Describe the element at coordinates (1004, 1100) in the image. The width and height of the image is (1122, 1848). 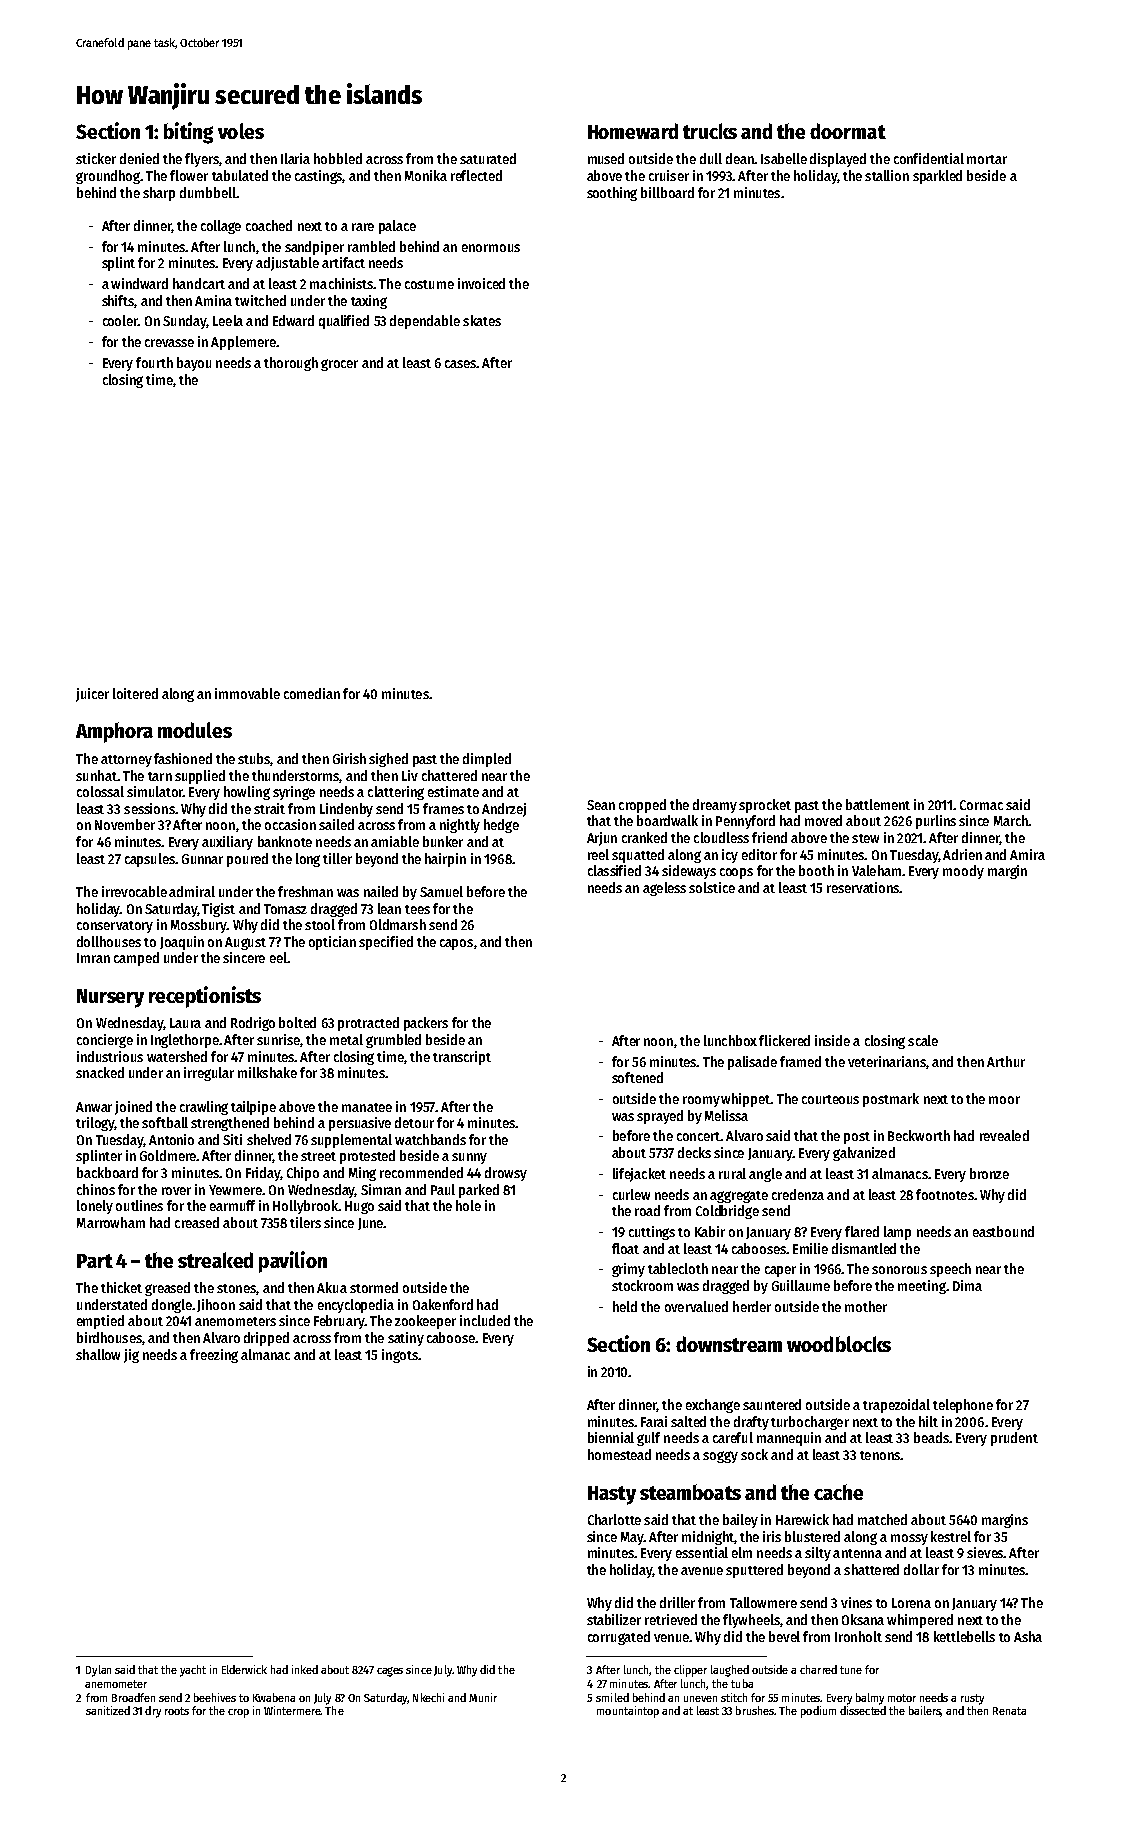
I see `moor` at that location.
